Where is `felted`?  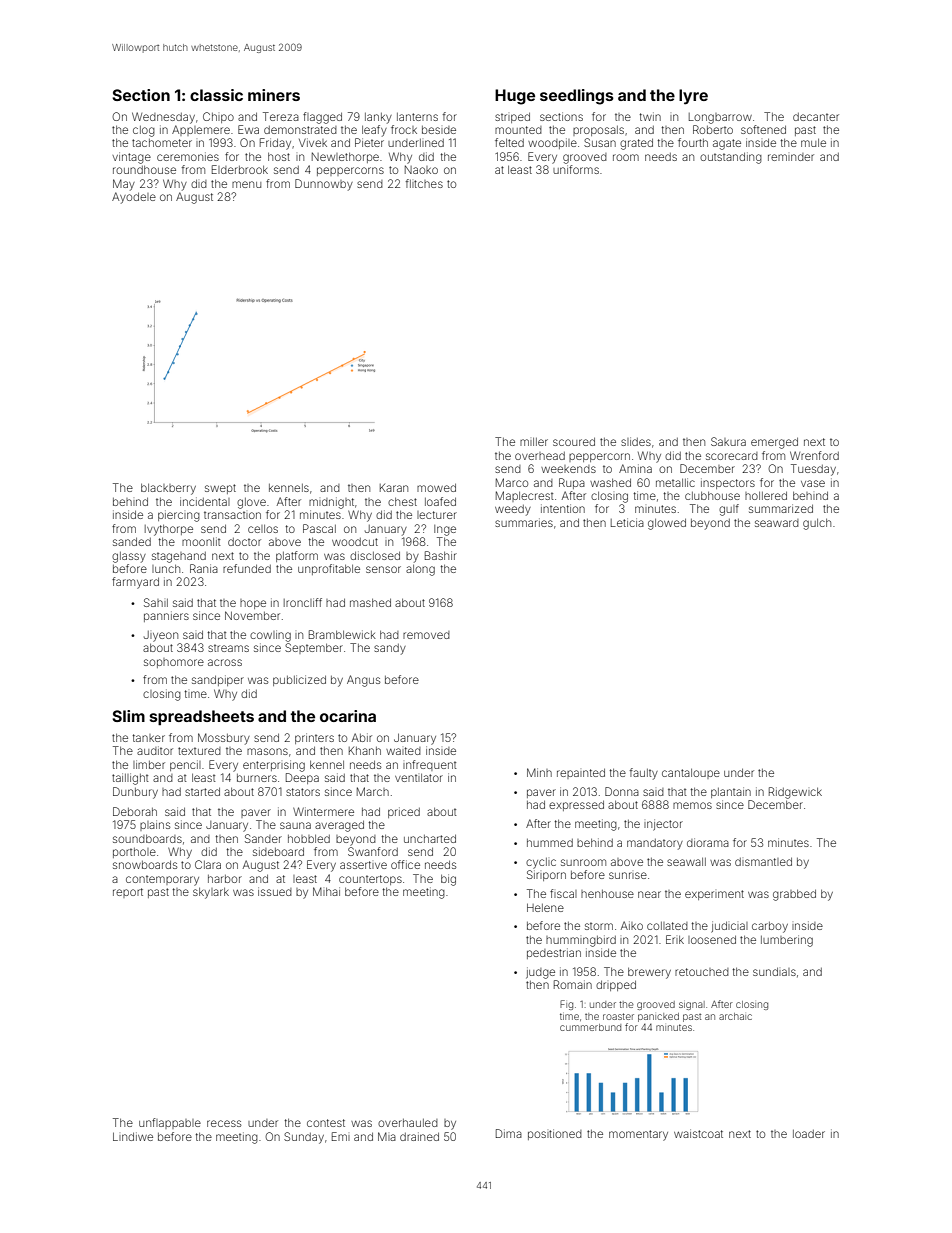 felted is located at coordinates (509, 142).
